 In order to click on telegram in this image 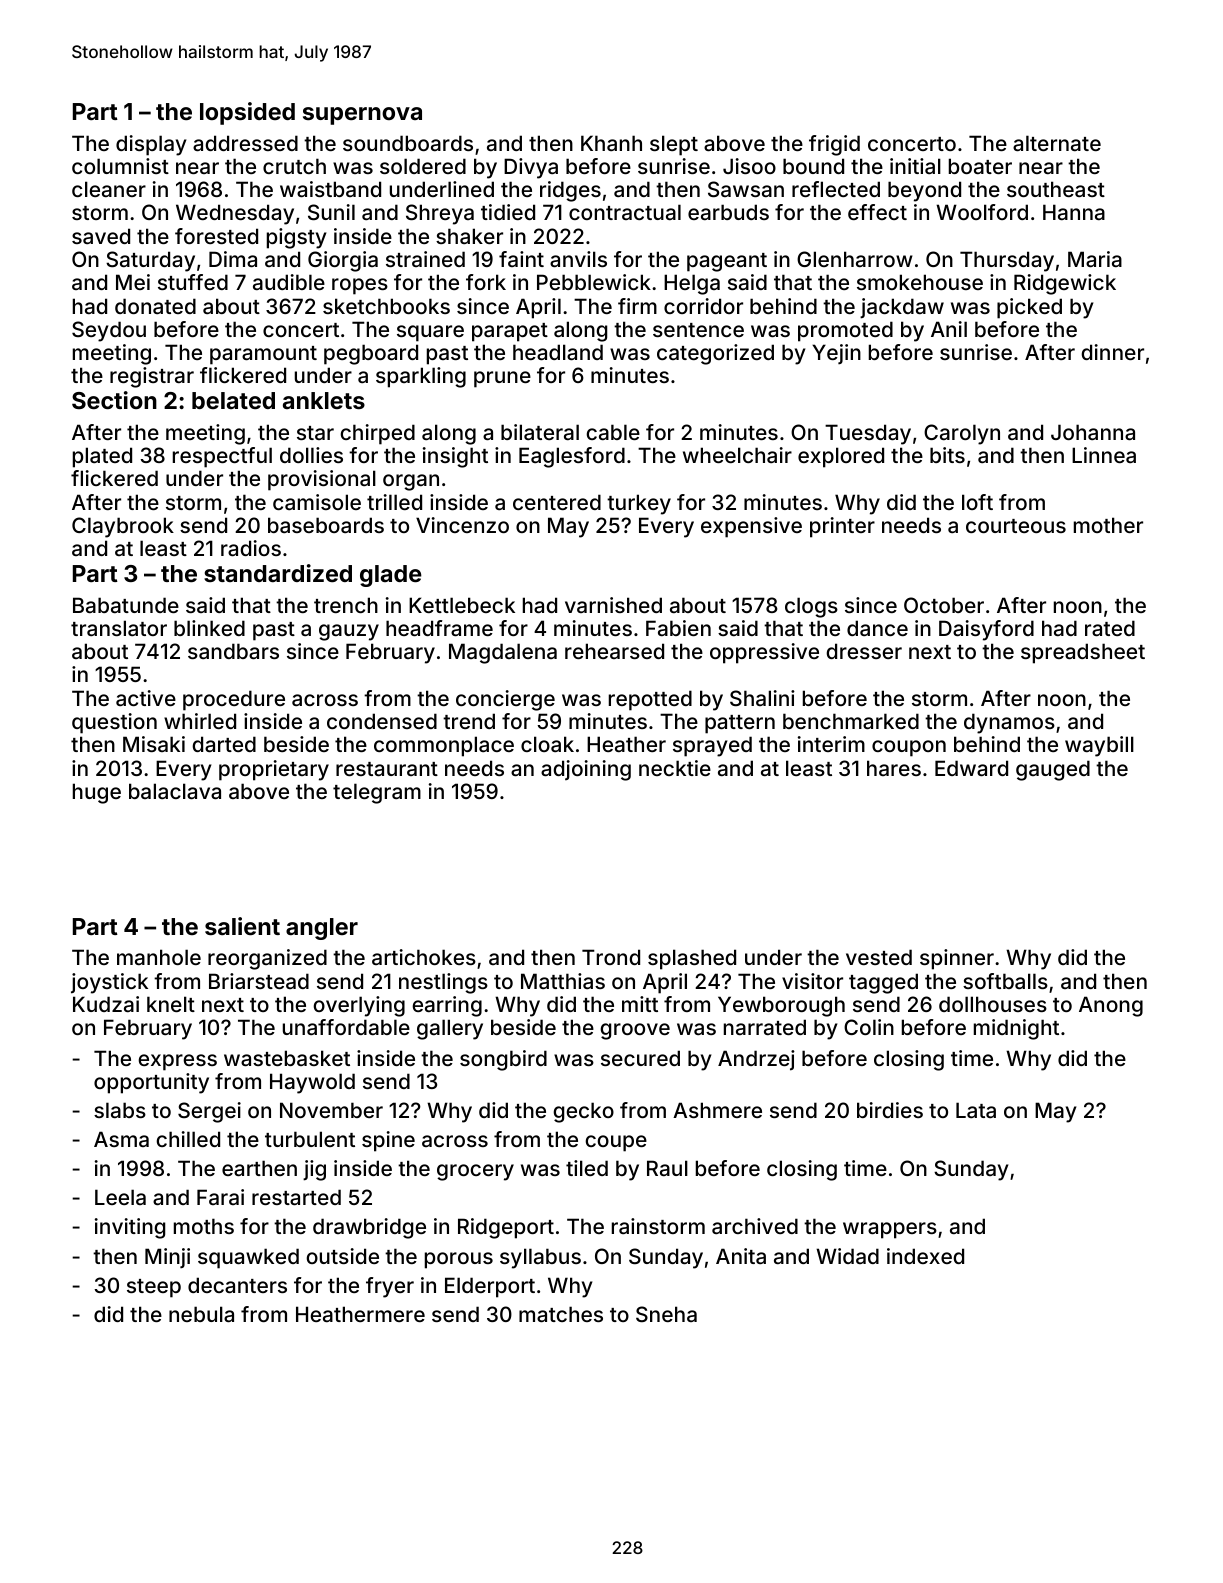, I will do `click(377, 793)`.
